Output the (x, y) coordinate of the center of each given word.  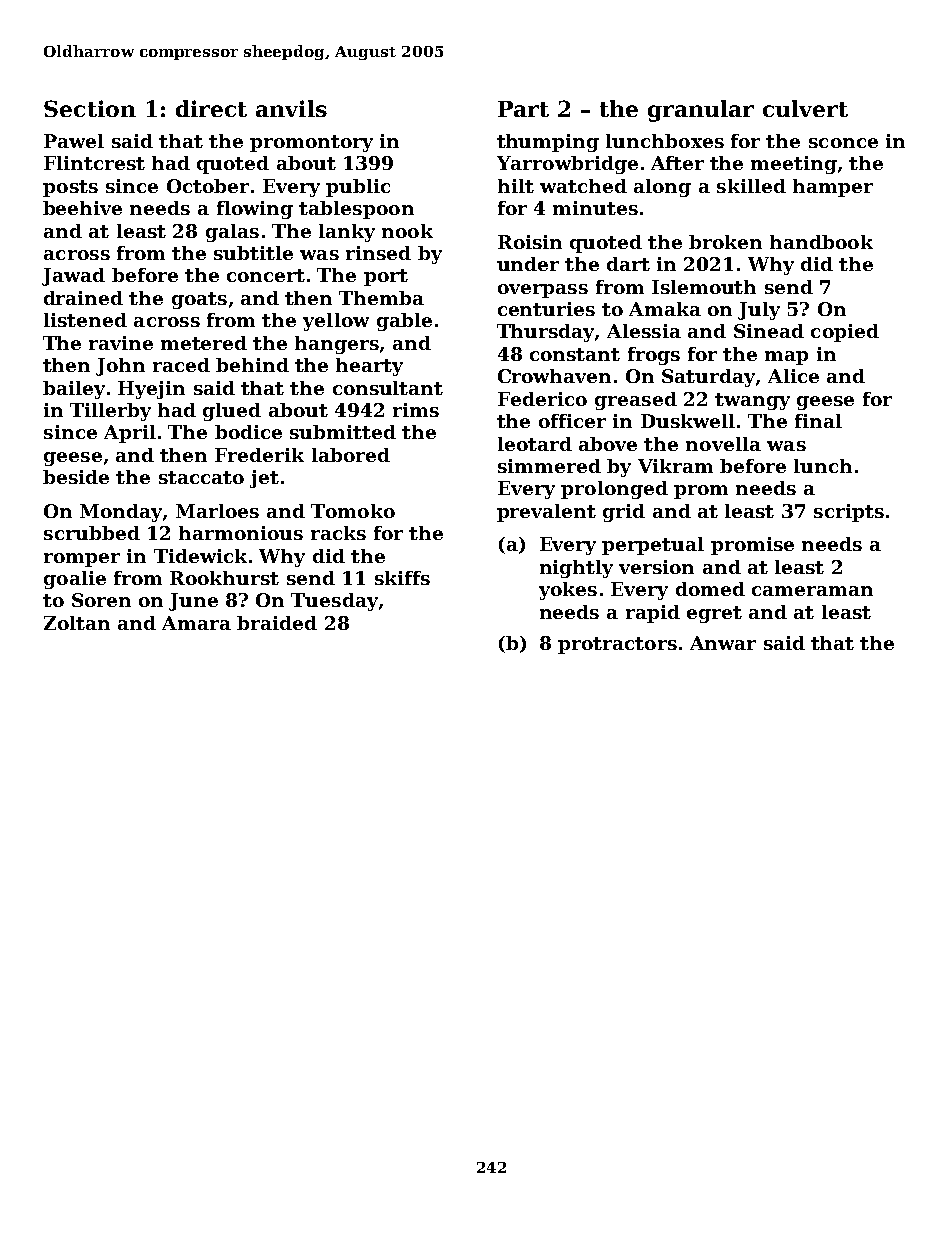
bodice (248, 432)
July (759, 311)
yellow (336, 322)
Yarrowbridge (567, 165)
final (818, 421)
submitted (343, 432)
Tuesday (334, 602)
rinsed (378, 253)
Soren (101, 600)
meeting (794, 165)
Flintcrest (94, 163)
